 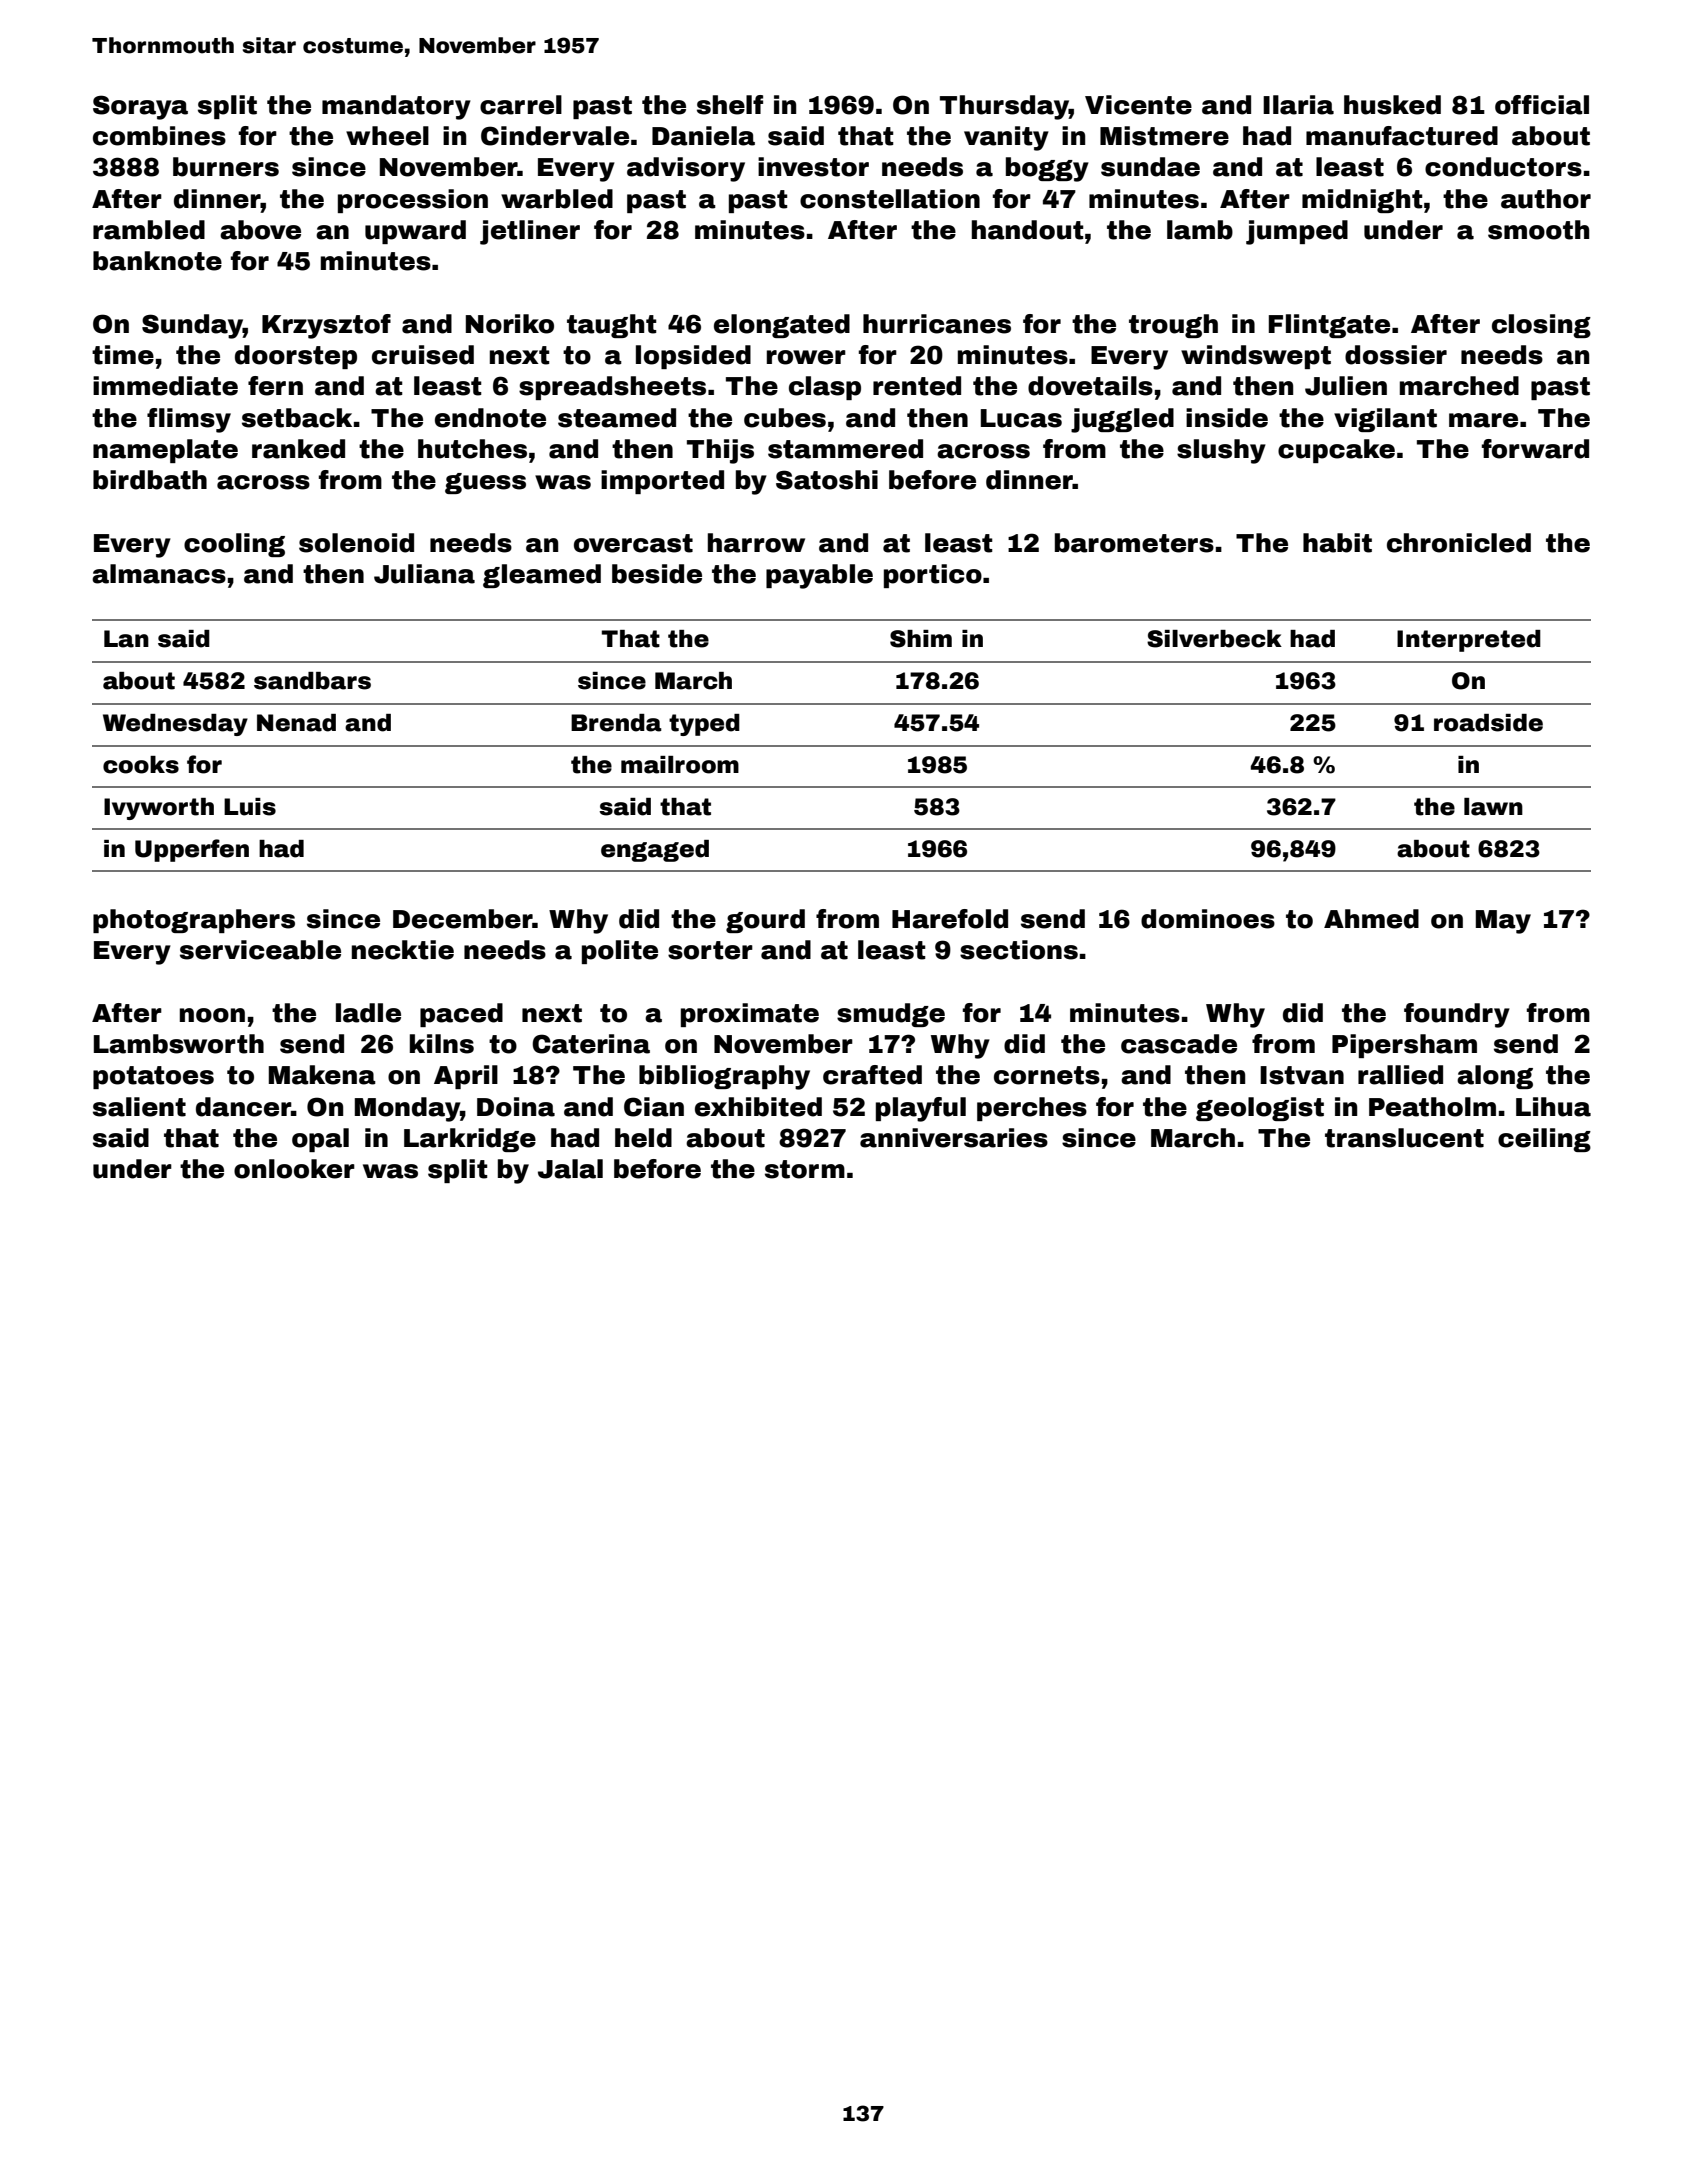 What do you see at coordinates (813, 167) in the screenshot?
I see `investor` at bounding box center [813, 167].
